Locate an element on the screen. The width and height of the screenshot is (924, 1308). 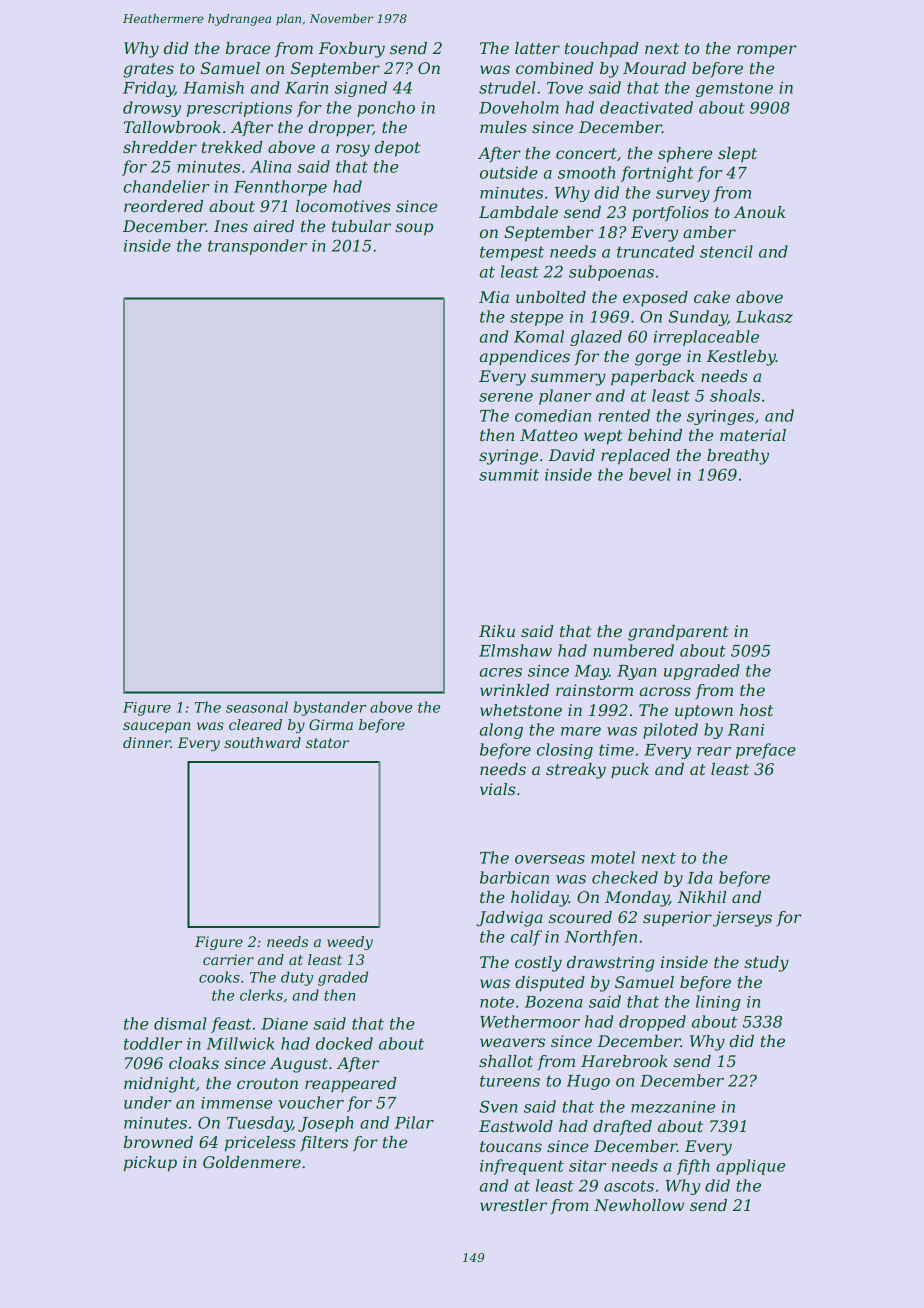
stencil is located at coordinates (726, 251).
